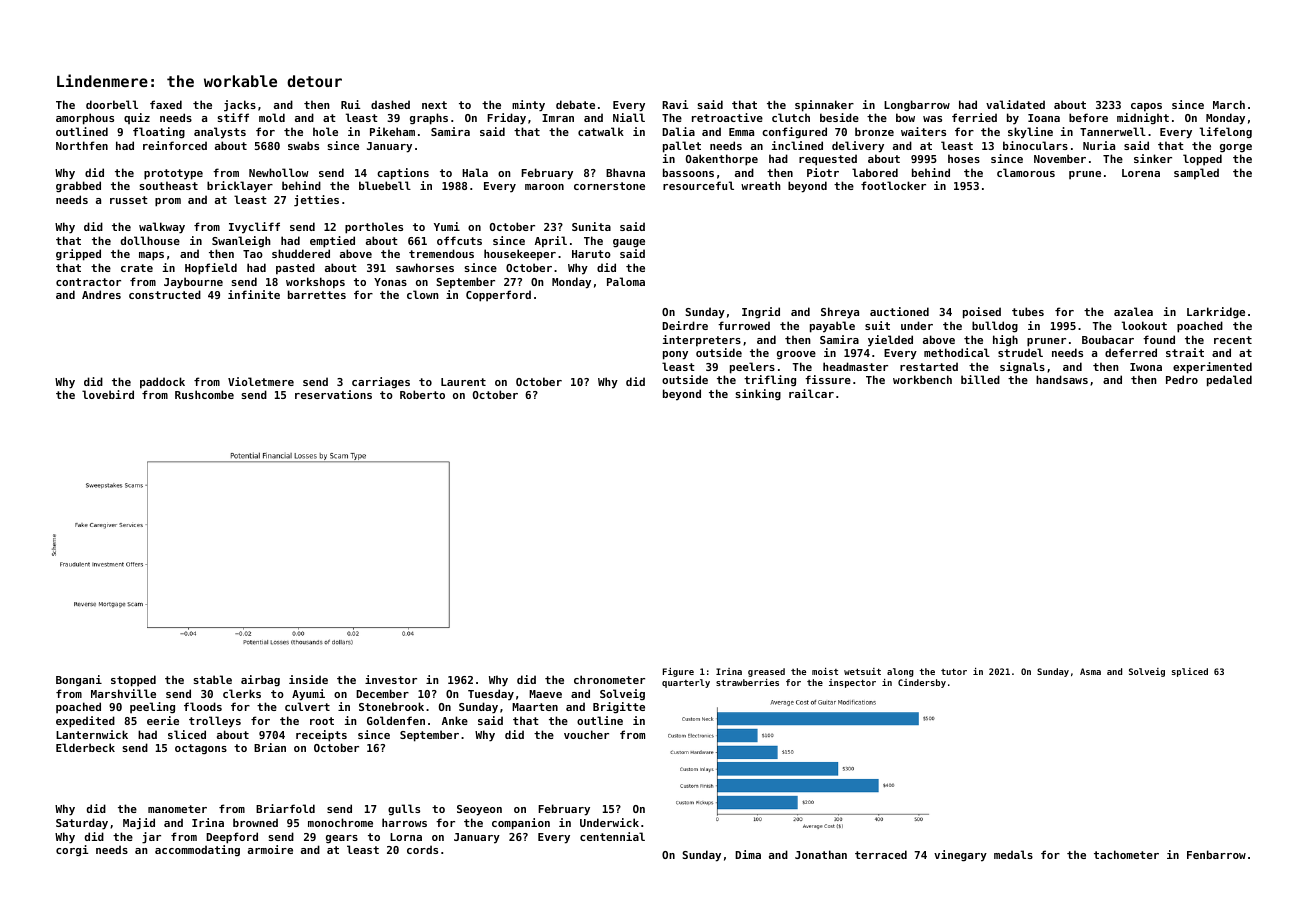  Describe the element at coordinates (270, 747) in the page. I see `Brian` at that location.
